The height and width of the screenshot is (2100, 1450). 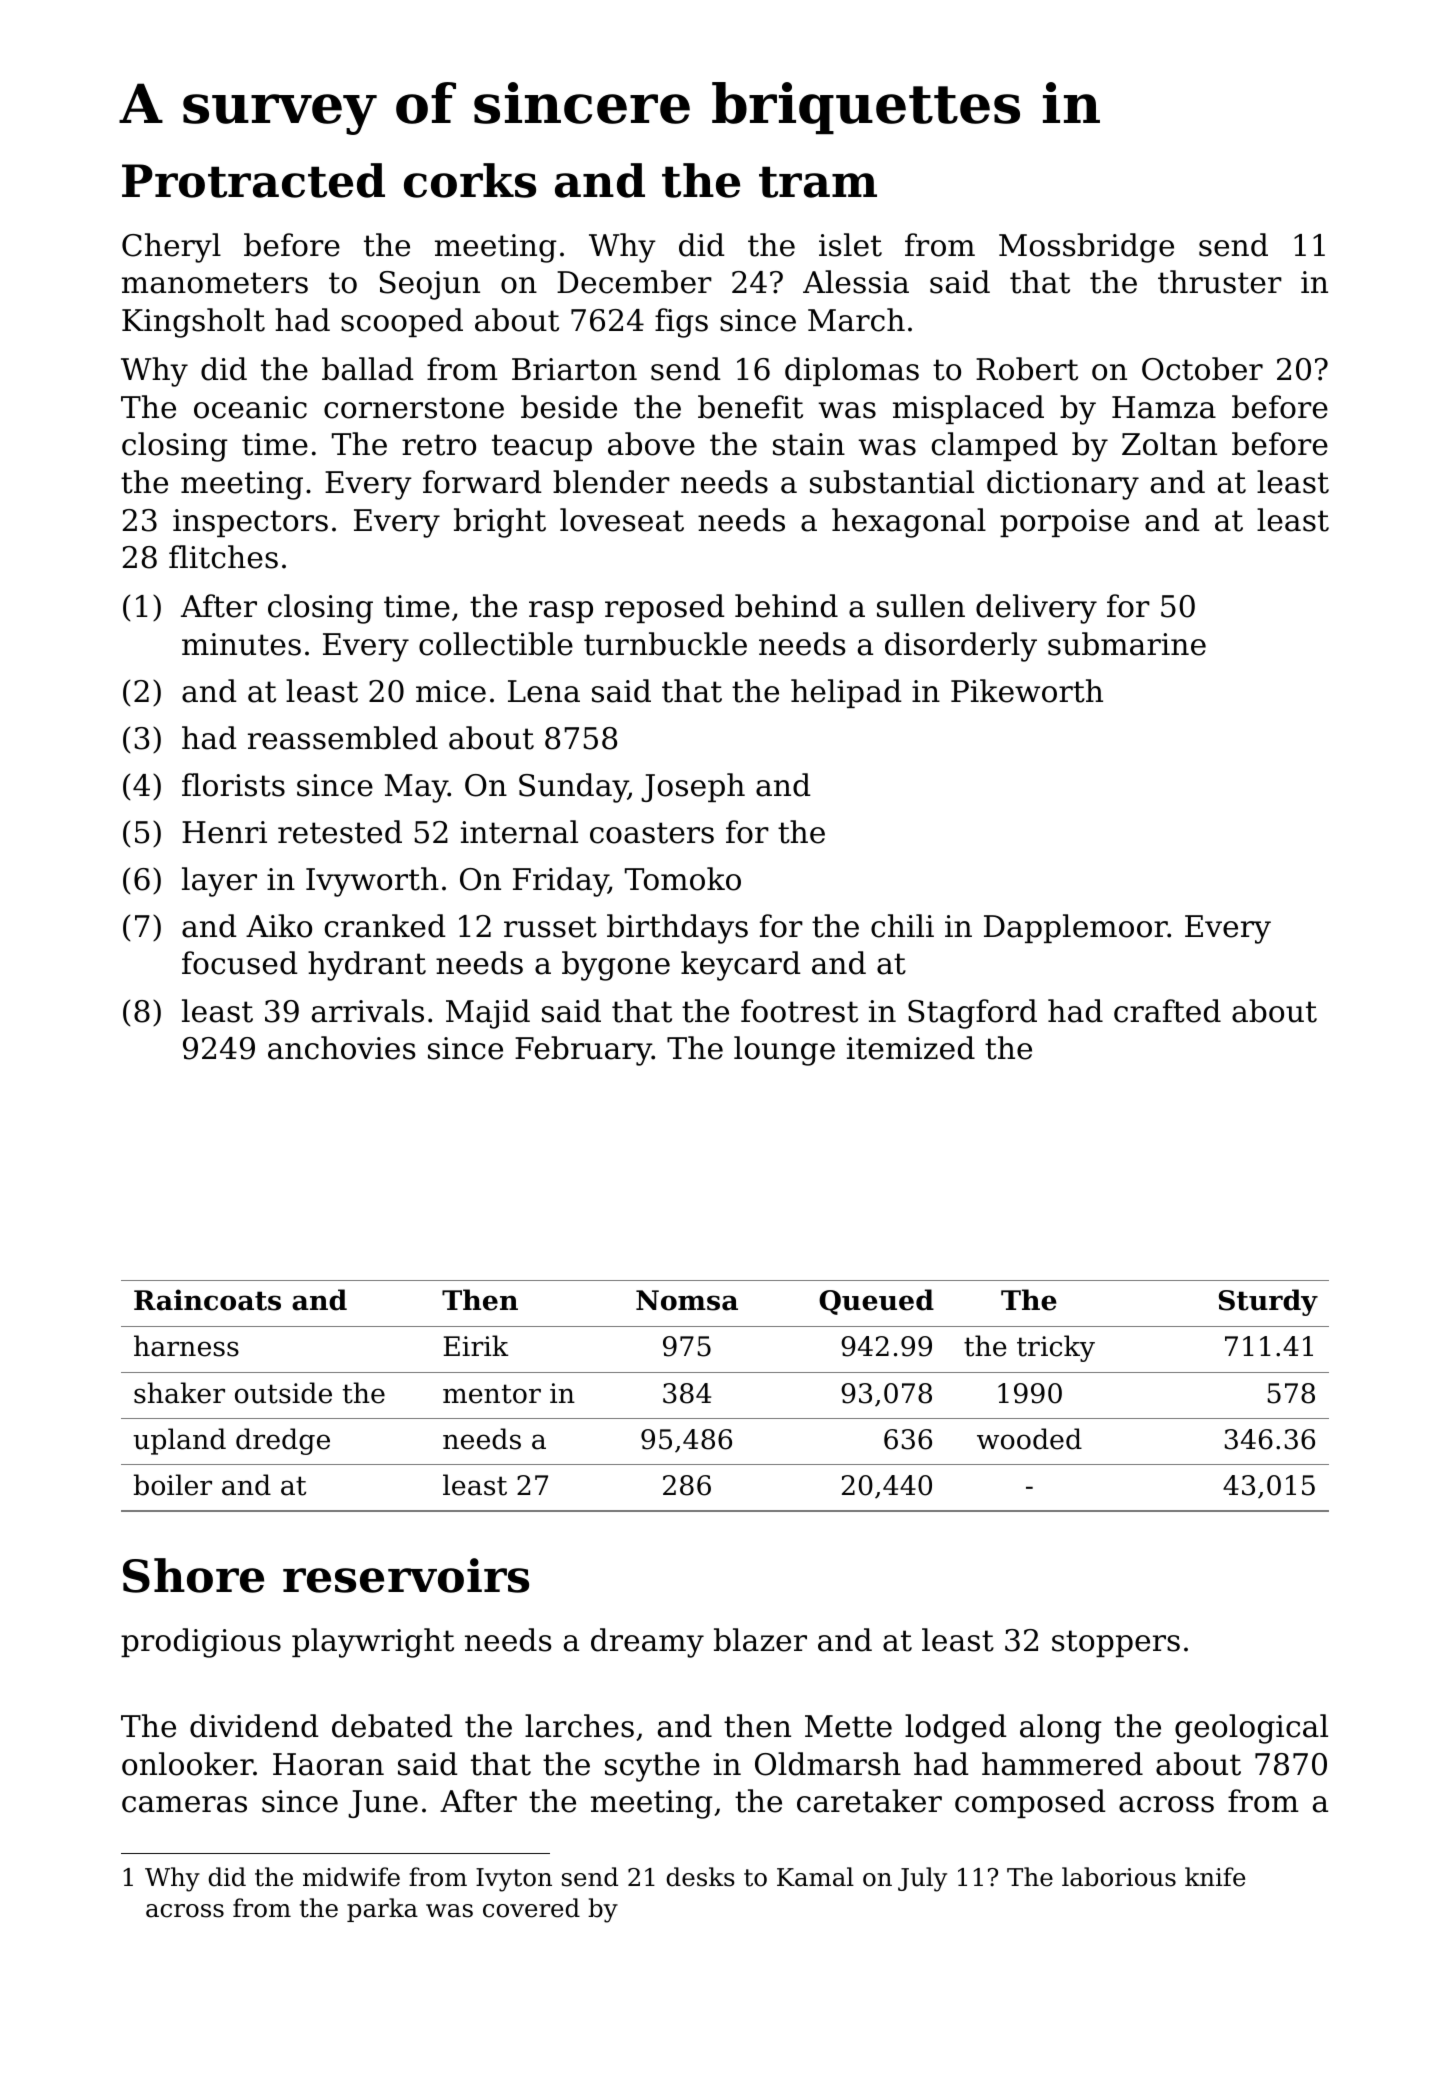 What do you see at coordinates (351, 1877) in the screenshot?
I see `midwife` at bounding box center [351, 1877].
